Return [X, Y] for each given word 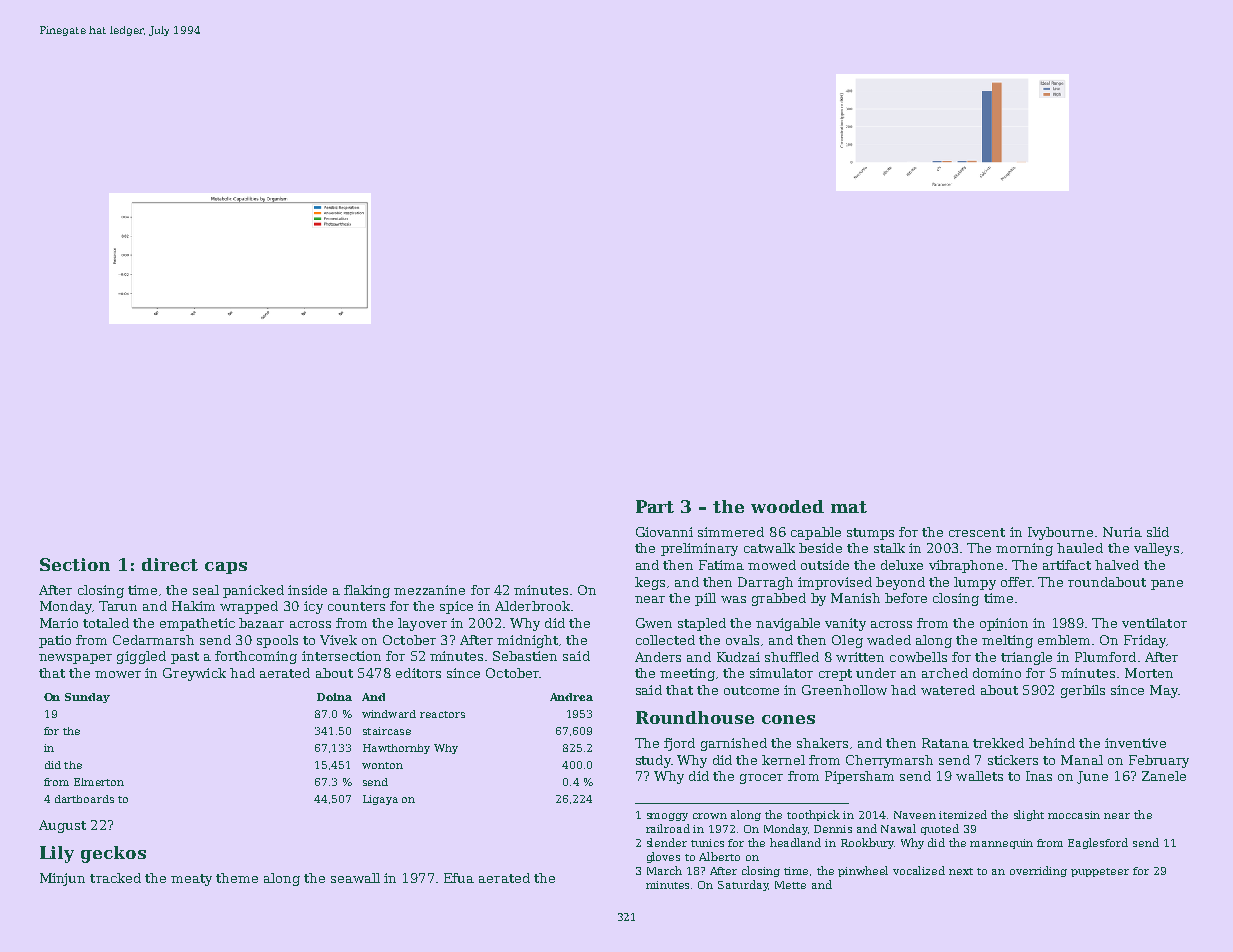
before [906, 598]
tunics [707, 843]
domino [997, 673]
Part [655, 506]
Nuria [1122, 532]
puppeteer [1100, 872]
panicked [253, 591]
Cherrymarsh [889, 761]
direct [170, 564]
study [653, 761]
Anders [658, 657]
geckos [113, 854]
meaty [191, 880]
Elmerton [99, 782]
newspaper [75, 659]
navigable [788, 624]
